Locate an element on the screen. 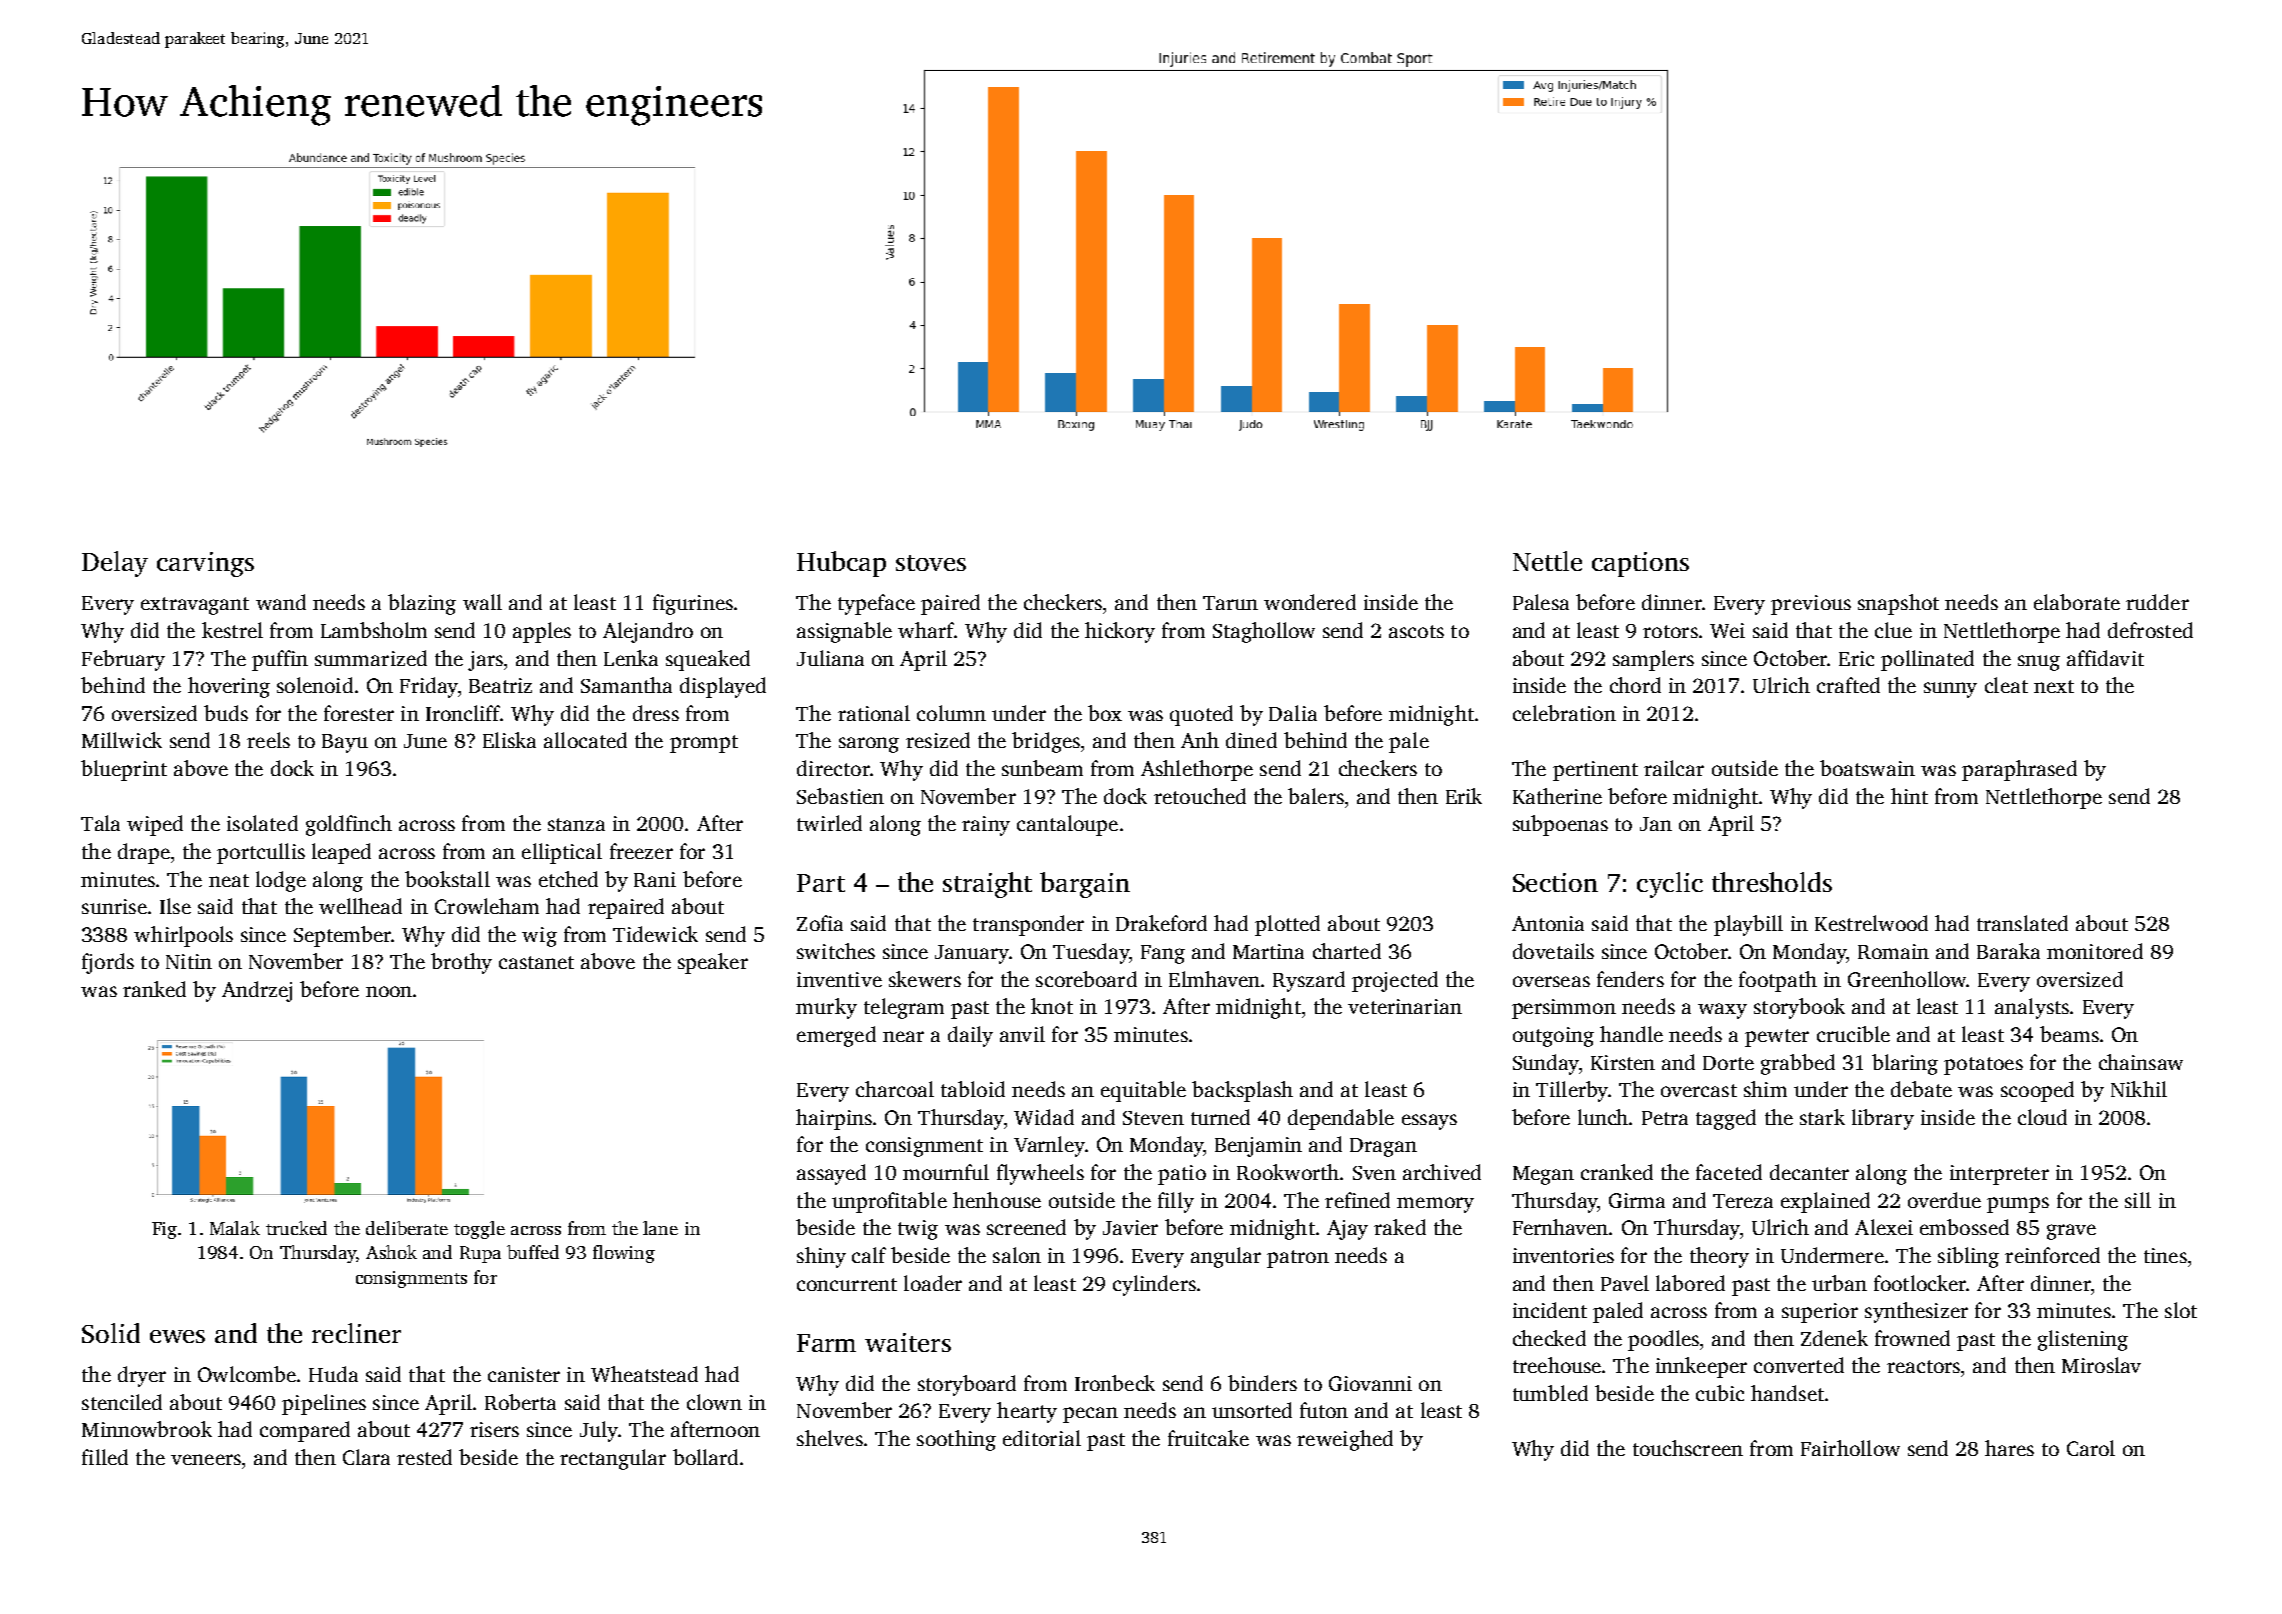 The height and width of the screenshot is (1614, 2282). chainsaw is located at coordinates (2141, 1062).
